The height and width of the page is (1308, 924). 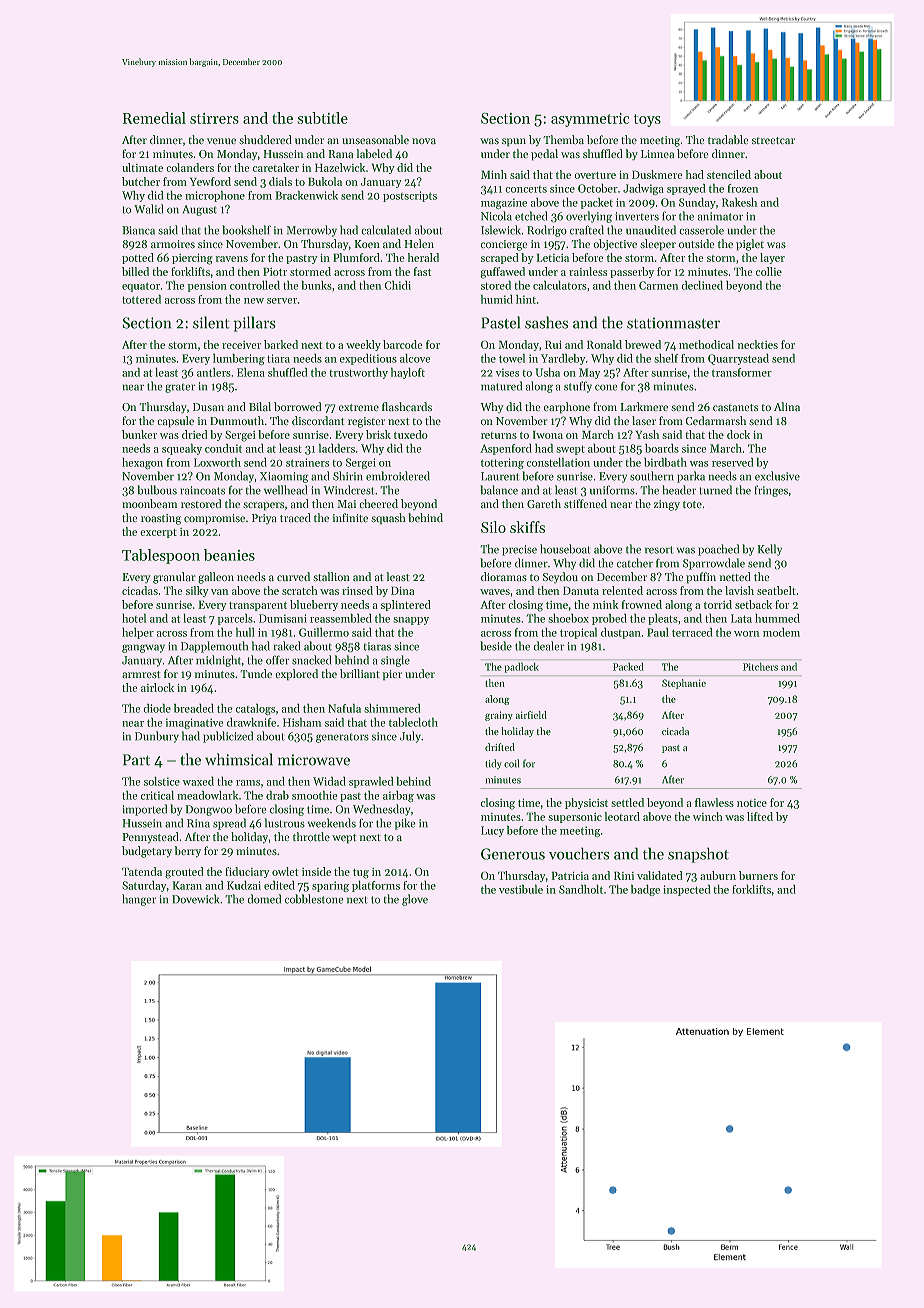 I want to click on tradable, so click(x=728, y=139).
